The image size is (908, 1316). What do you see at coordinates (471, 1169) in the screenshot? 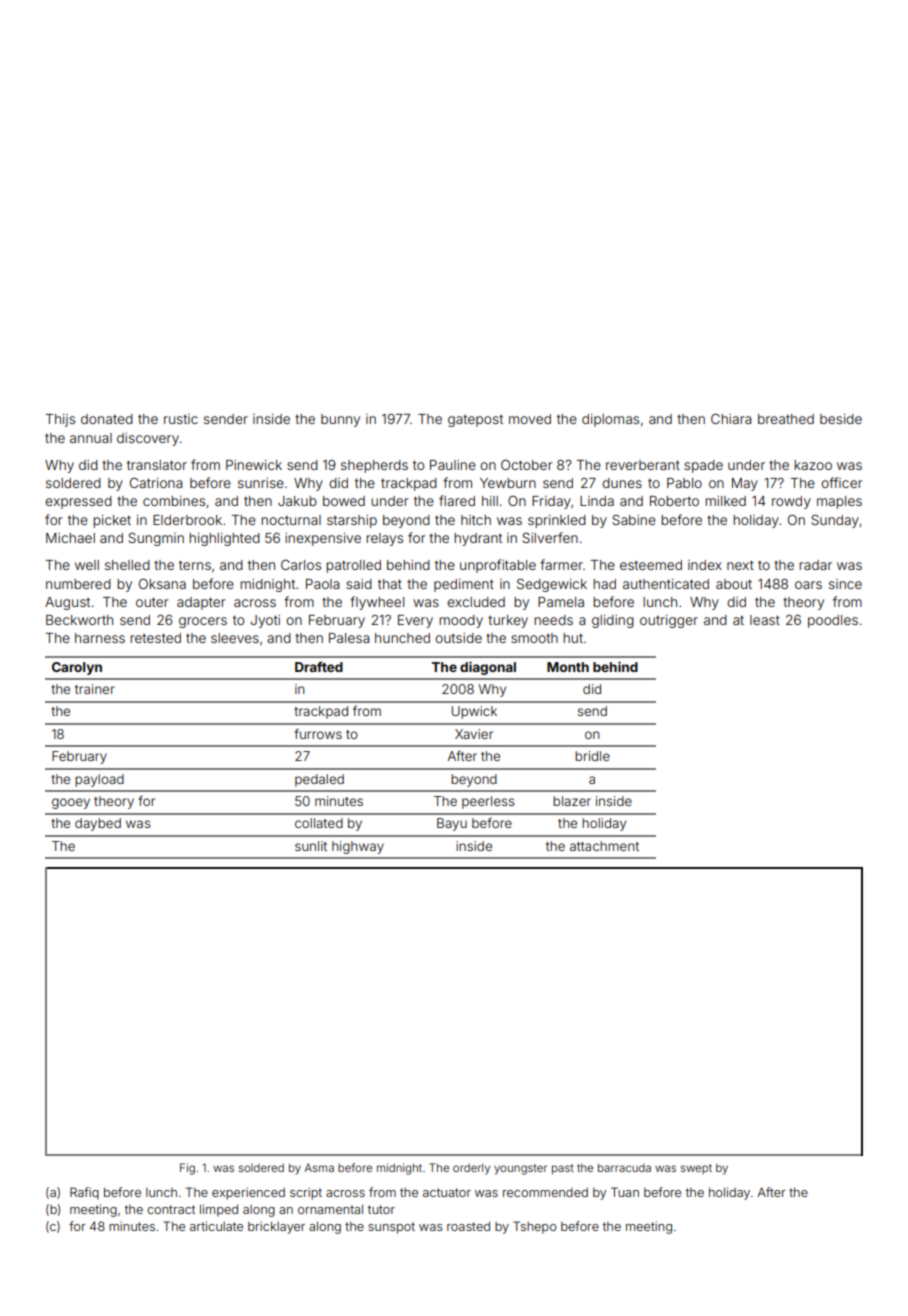
I see `orderly` at bounding box center [471, 1169].
